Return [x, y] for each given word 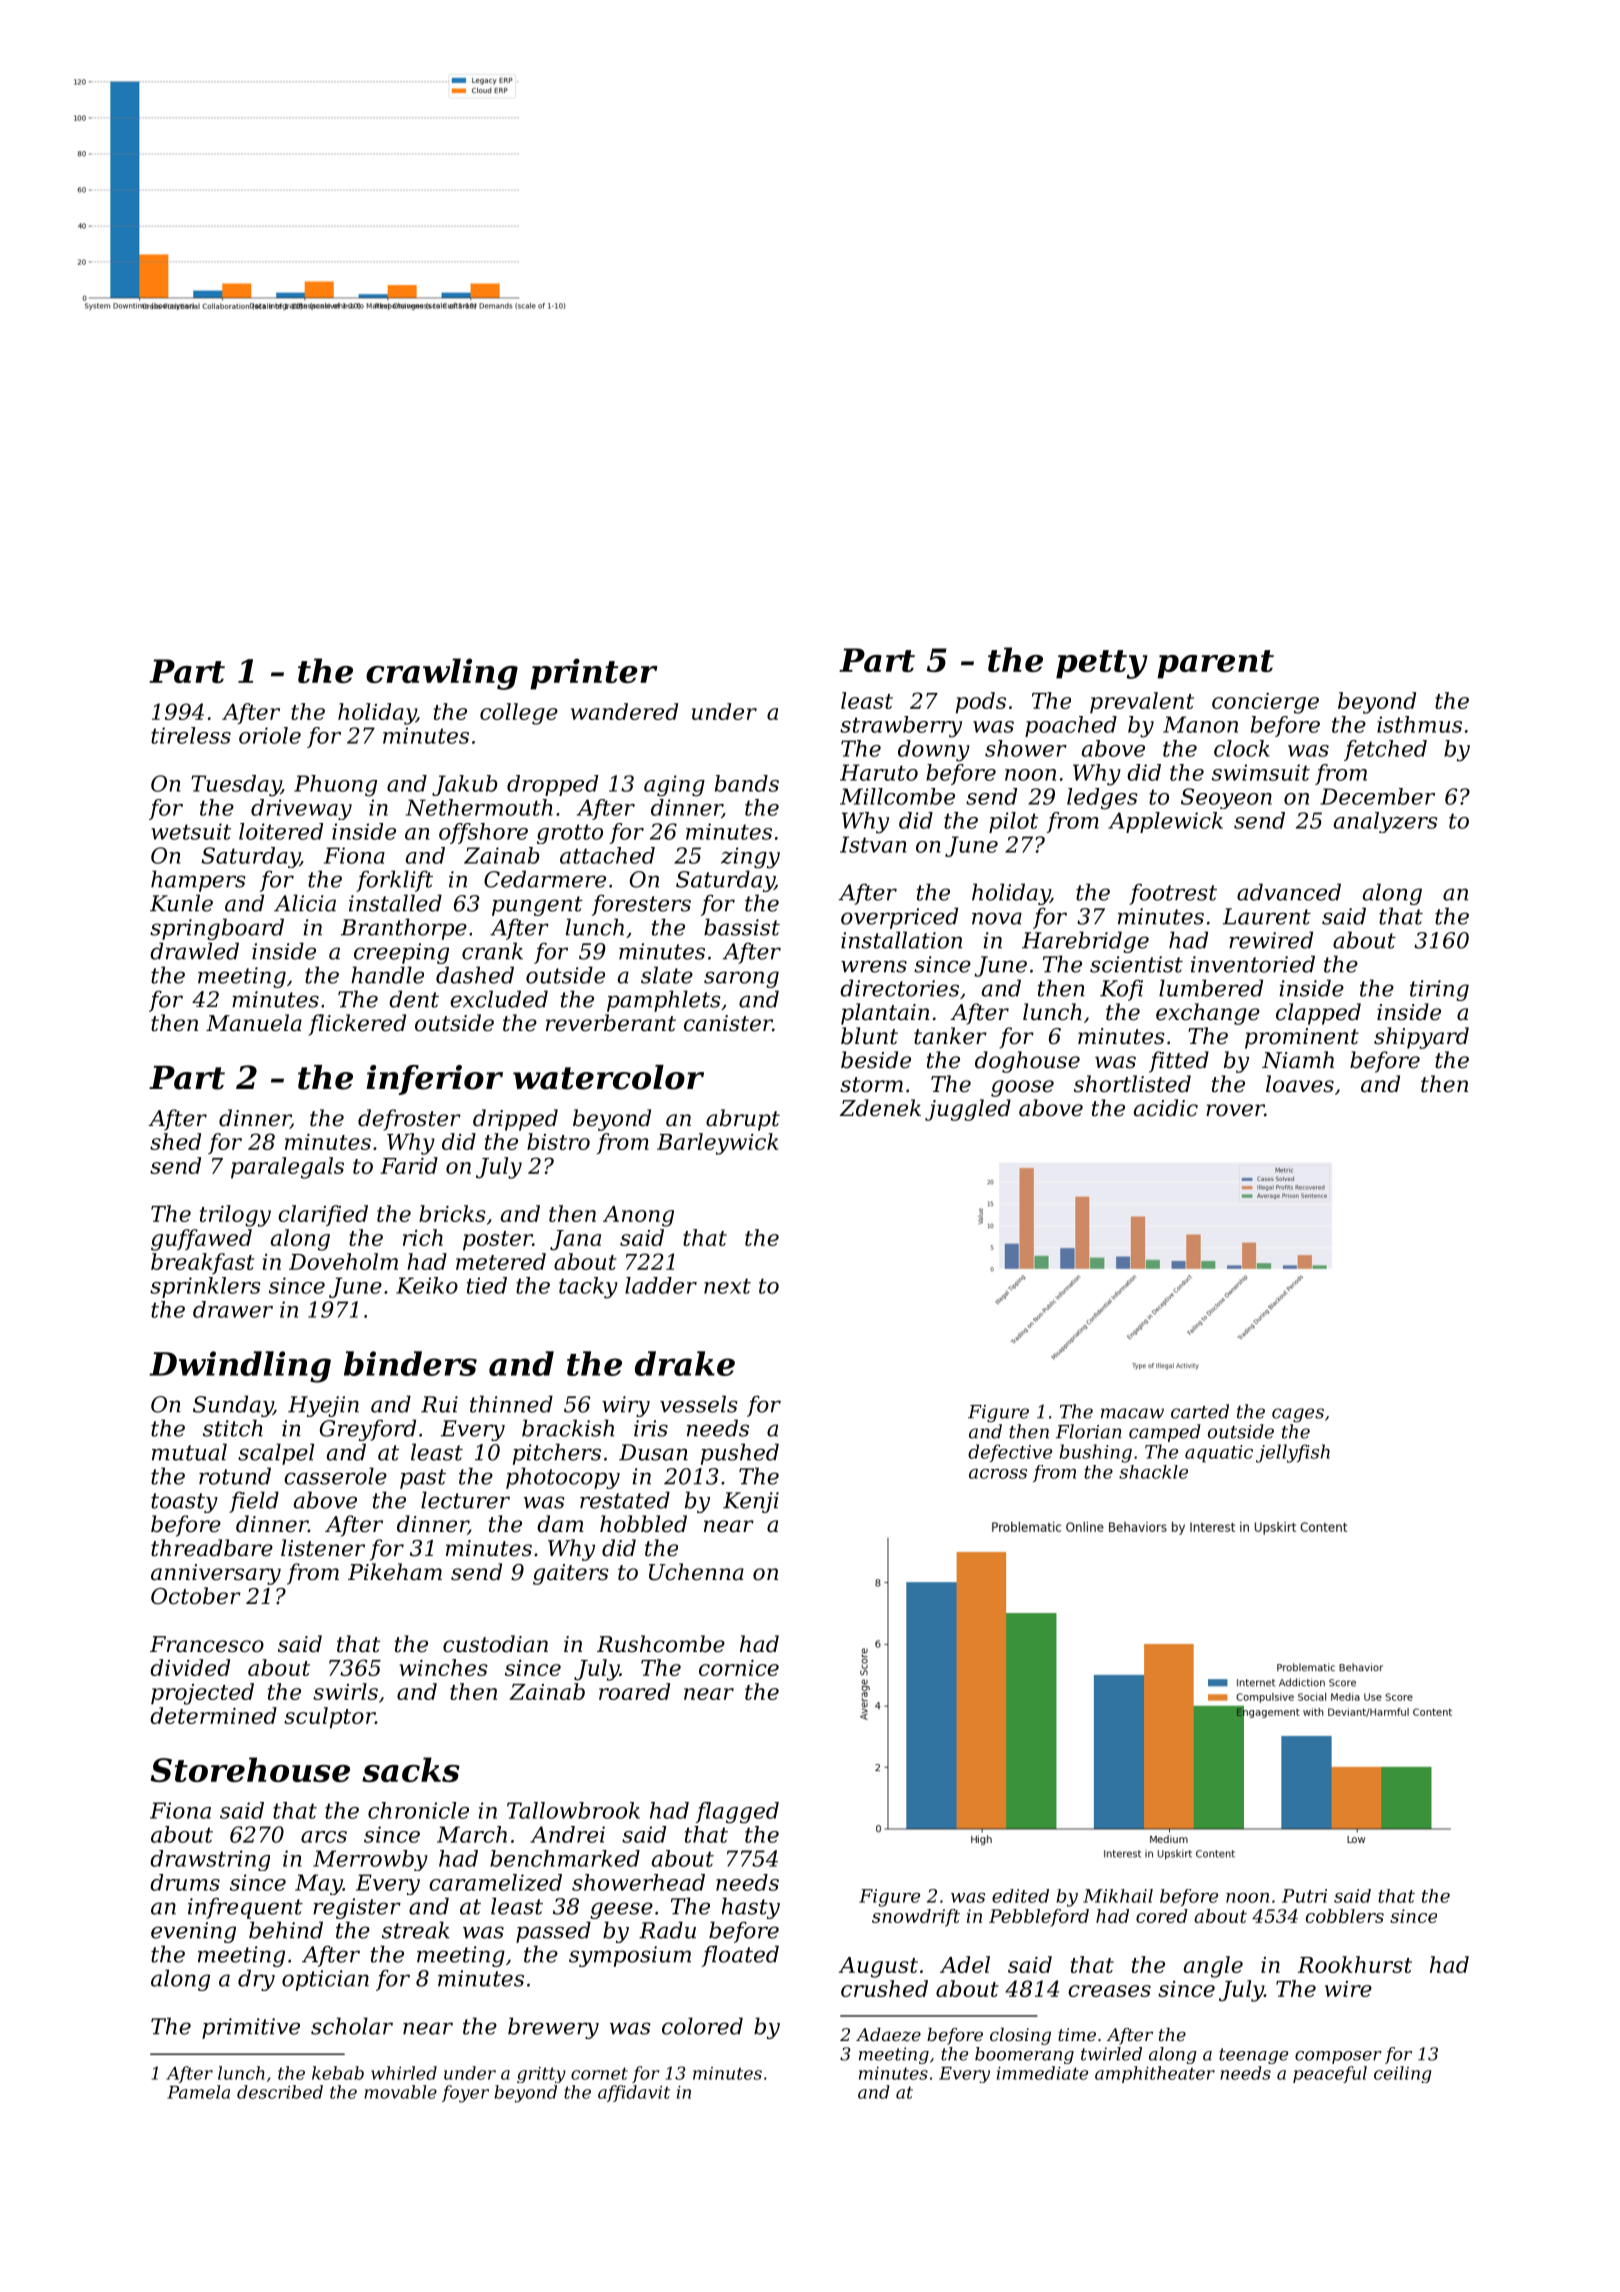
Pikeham [395, 1572]
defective [1010, 1453]
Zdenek [880, 1108]
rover [1235, 1110]
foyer [465, 2094]
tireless [191, 735]
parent [1215, 664]
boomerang [1024, 2055]
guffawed [201, 1240]
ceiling [1402, 2074]
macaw [1132, 1413]
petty [1102, 664]
